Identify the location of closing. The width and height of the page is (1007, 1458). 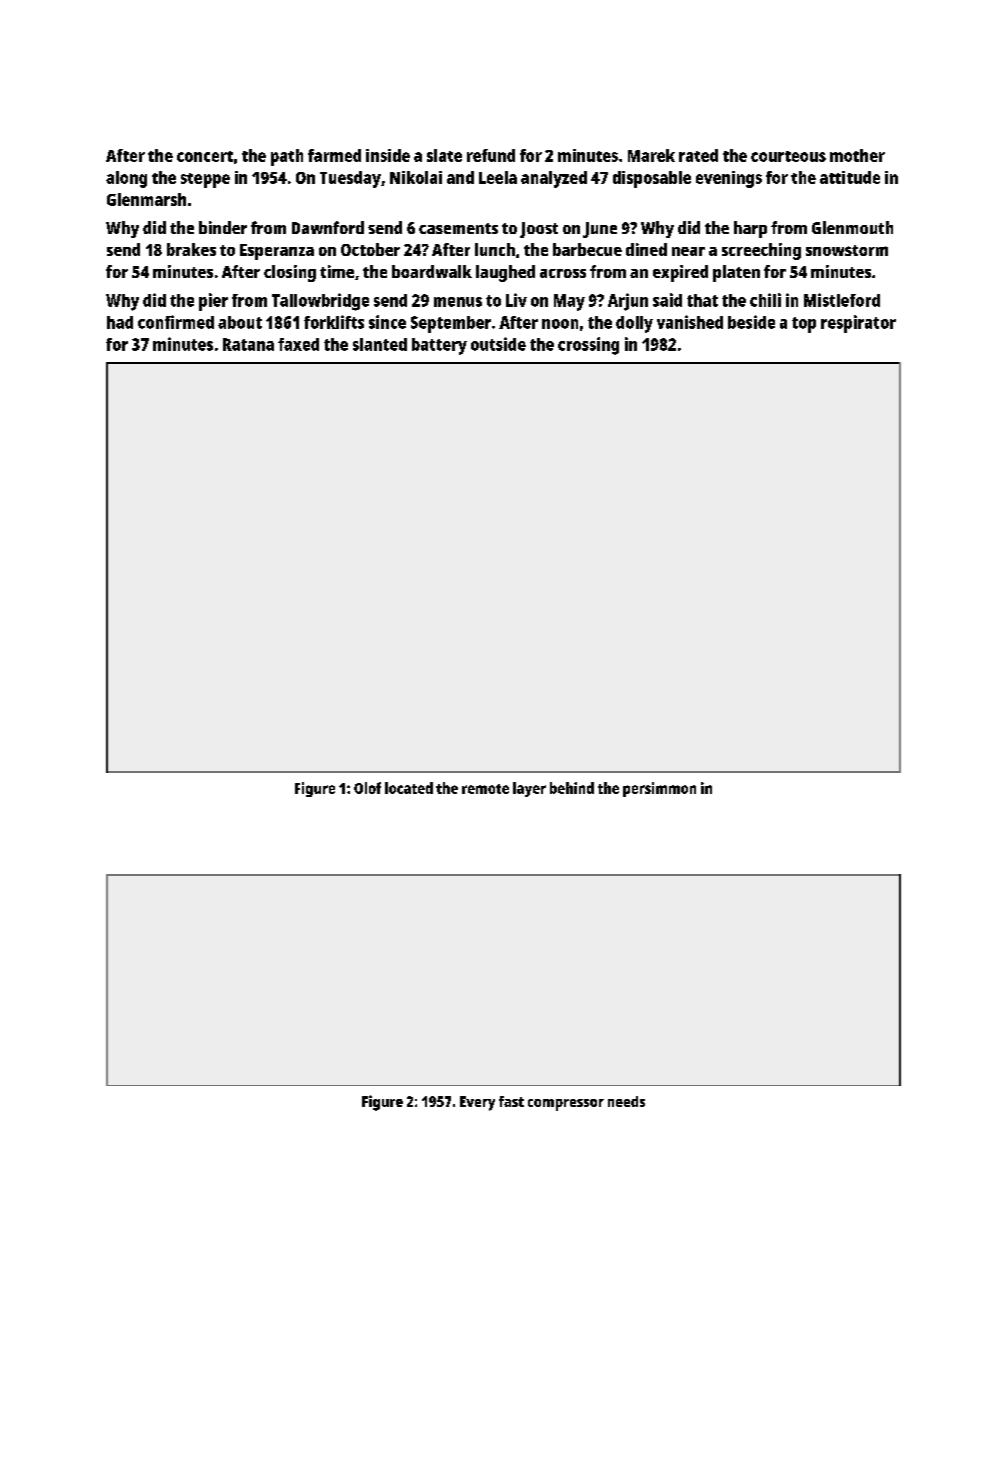
(290, 273).
